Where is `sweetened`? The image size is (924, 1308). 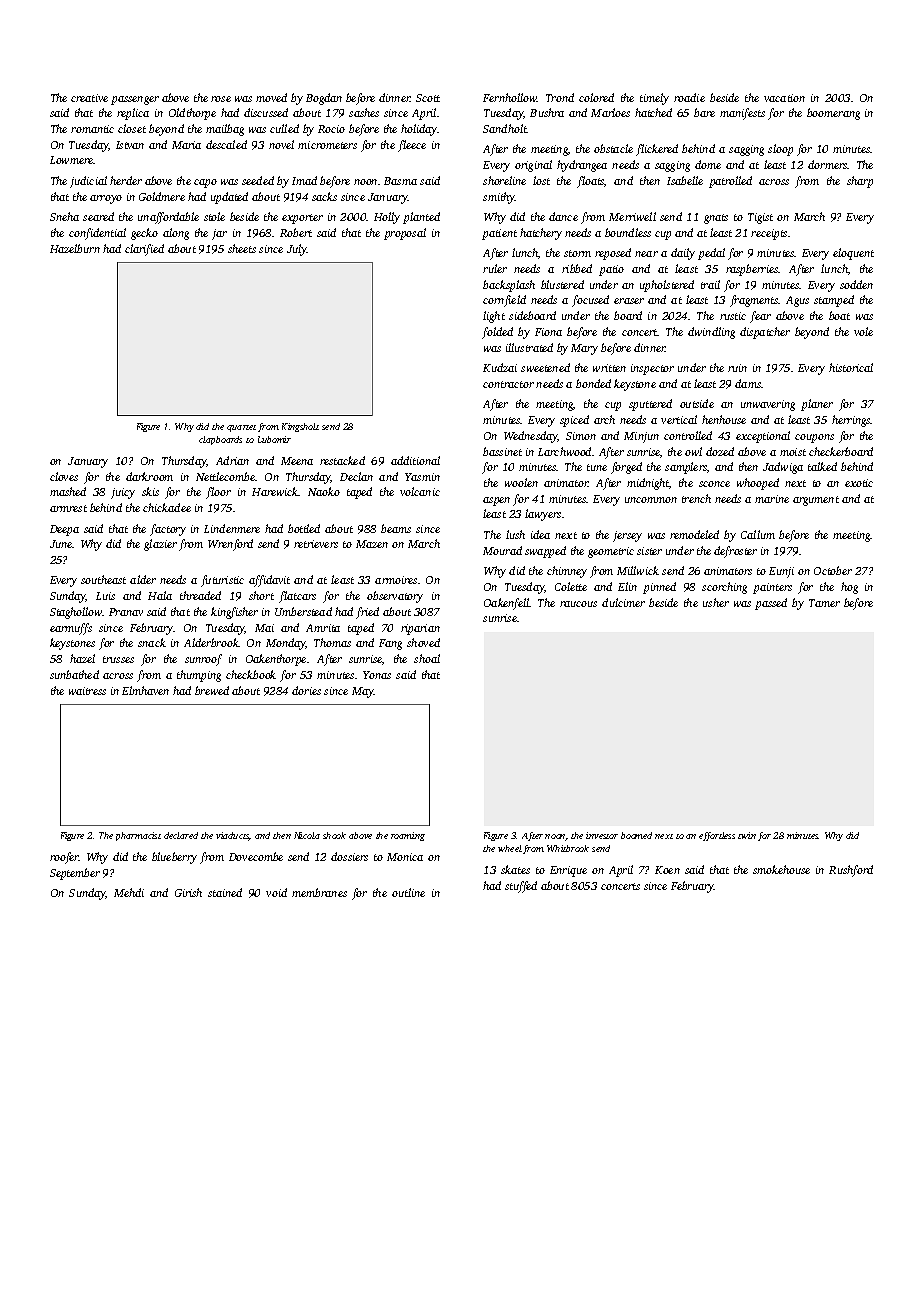
sweetened is located at coordinates (545, 367).
